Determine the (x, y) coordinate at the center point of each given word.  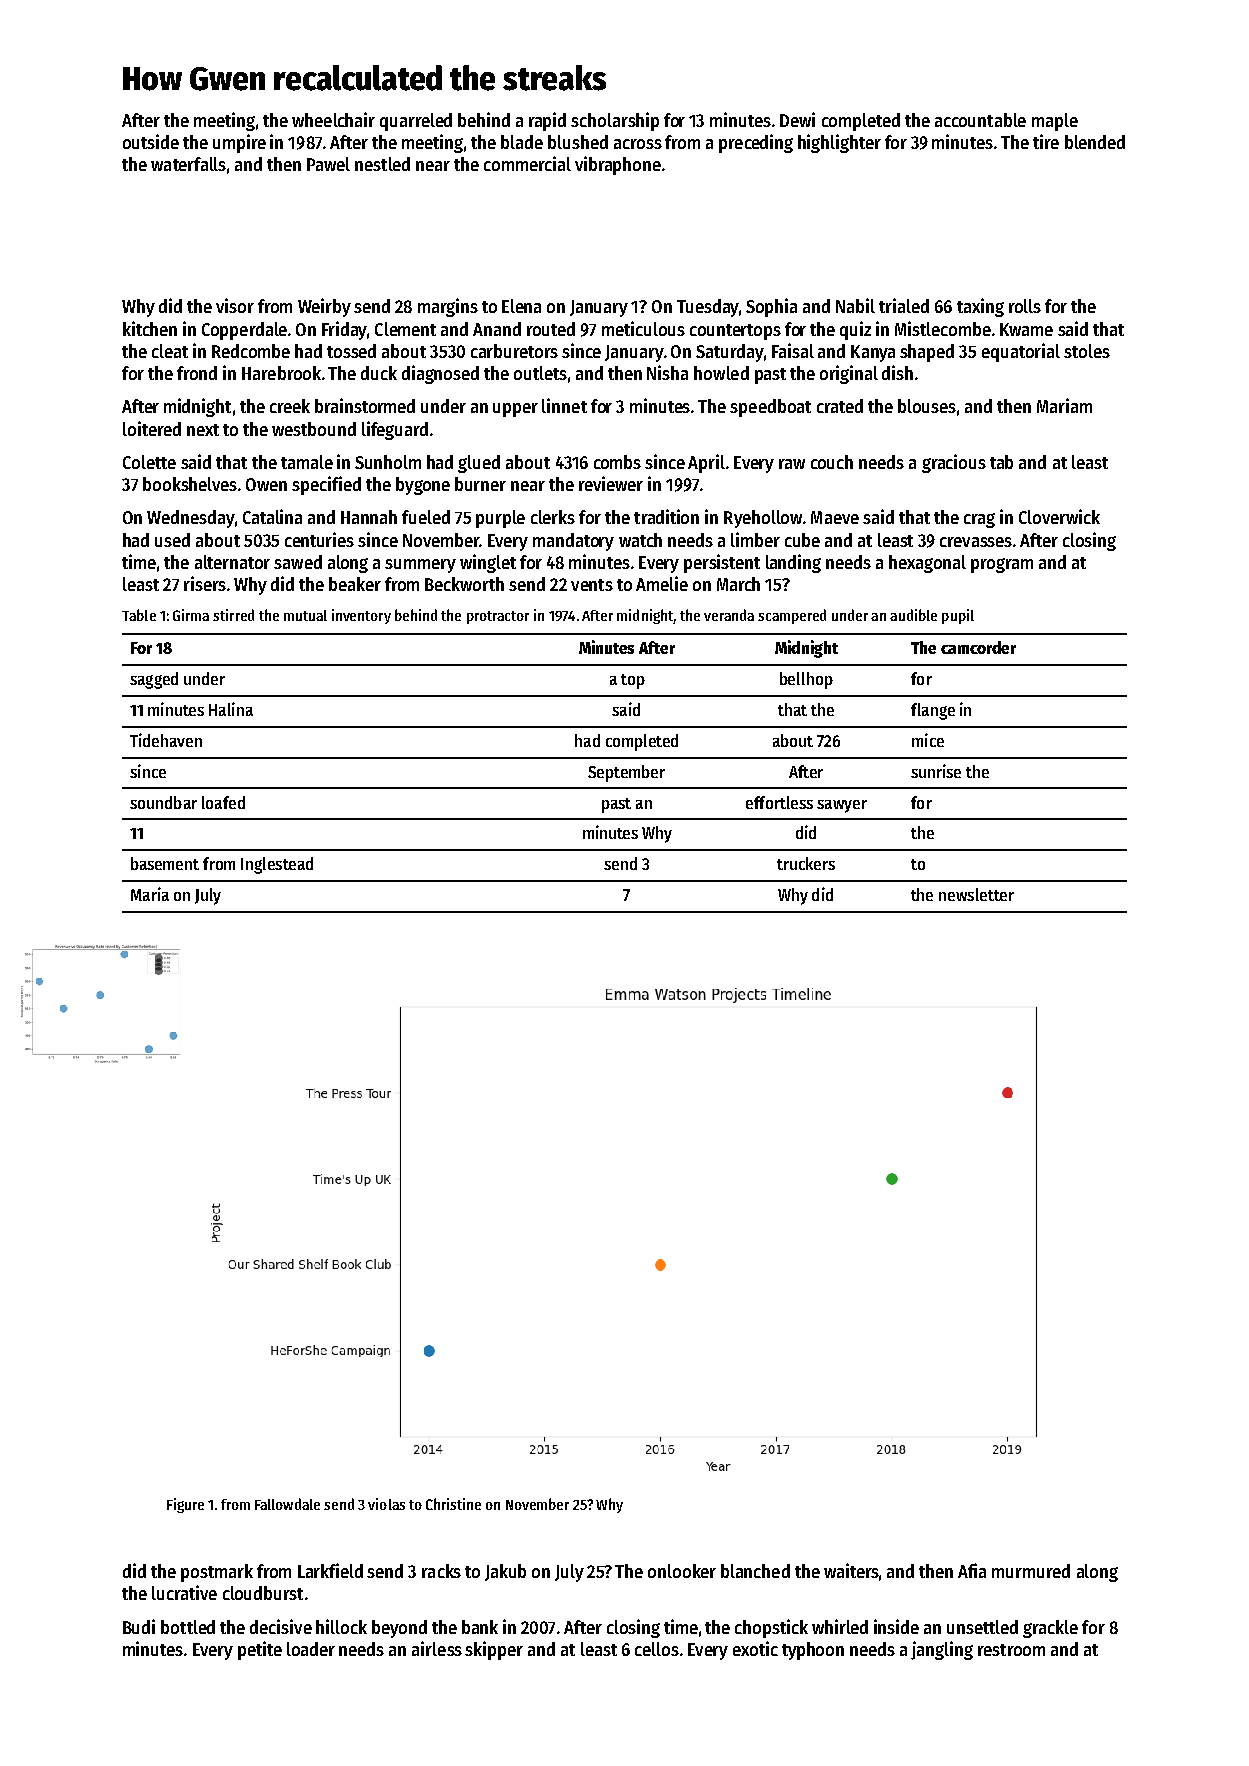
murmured (1031, 1571)
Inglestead (277, 865)
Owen (266, 484)
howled (721, 373)
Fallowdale (287, 1504)
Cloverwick (1059, 516)
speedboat (770, 408)
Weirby (324, 307)
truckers (806, 863)
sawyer (842, 806)
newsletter (976, 894)
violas (386, 1504)
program (1002, 565)
